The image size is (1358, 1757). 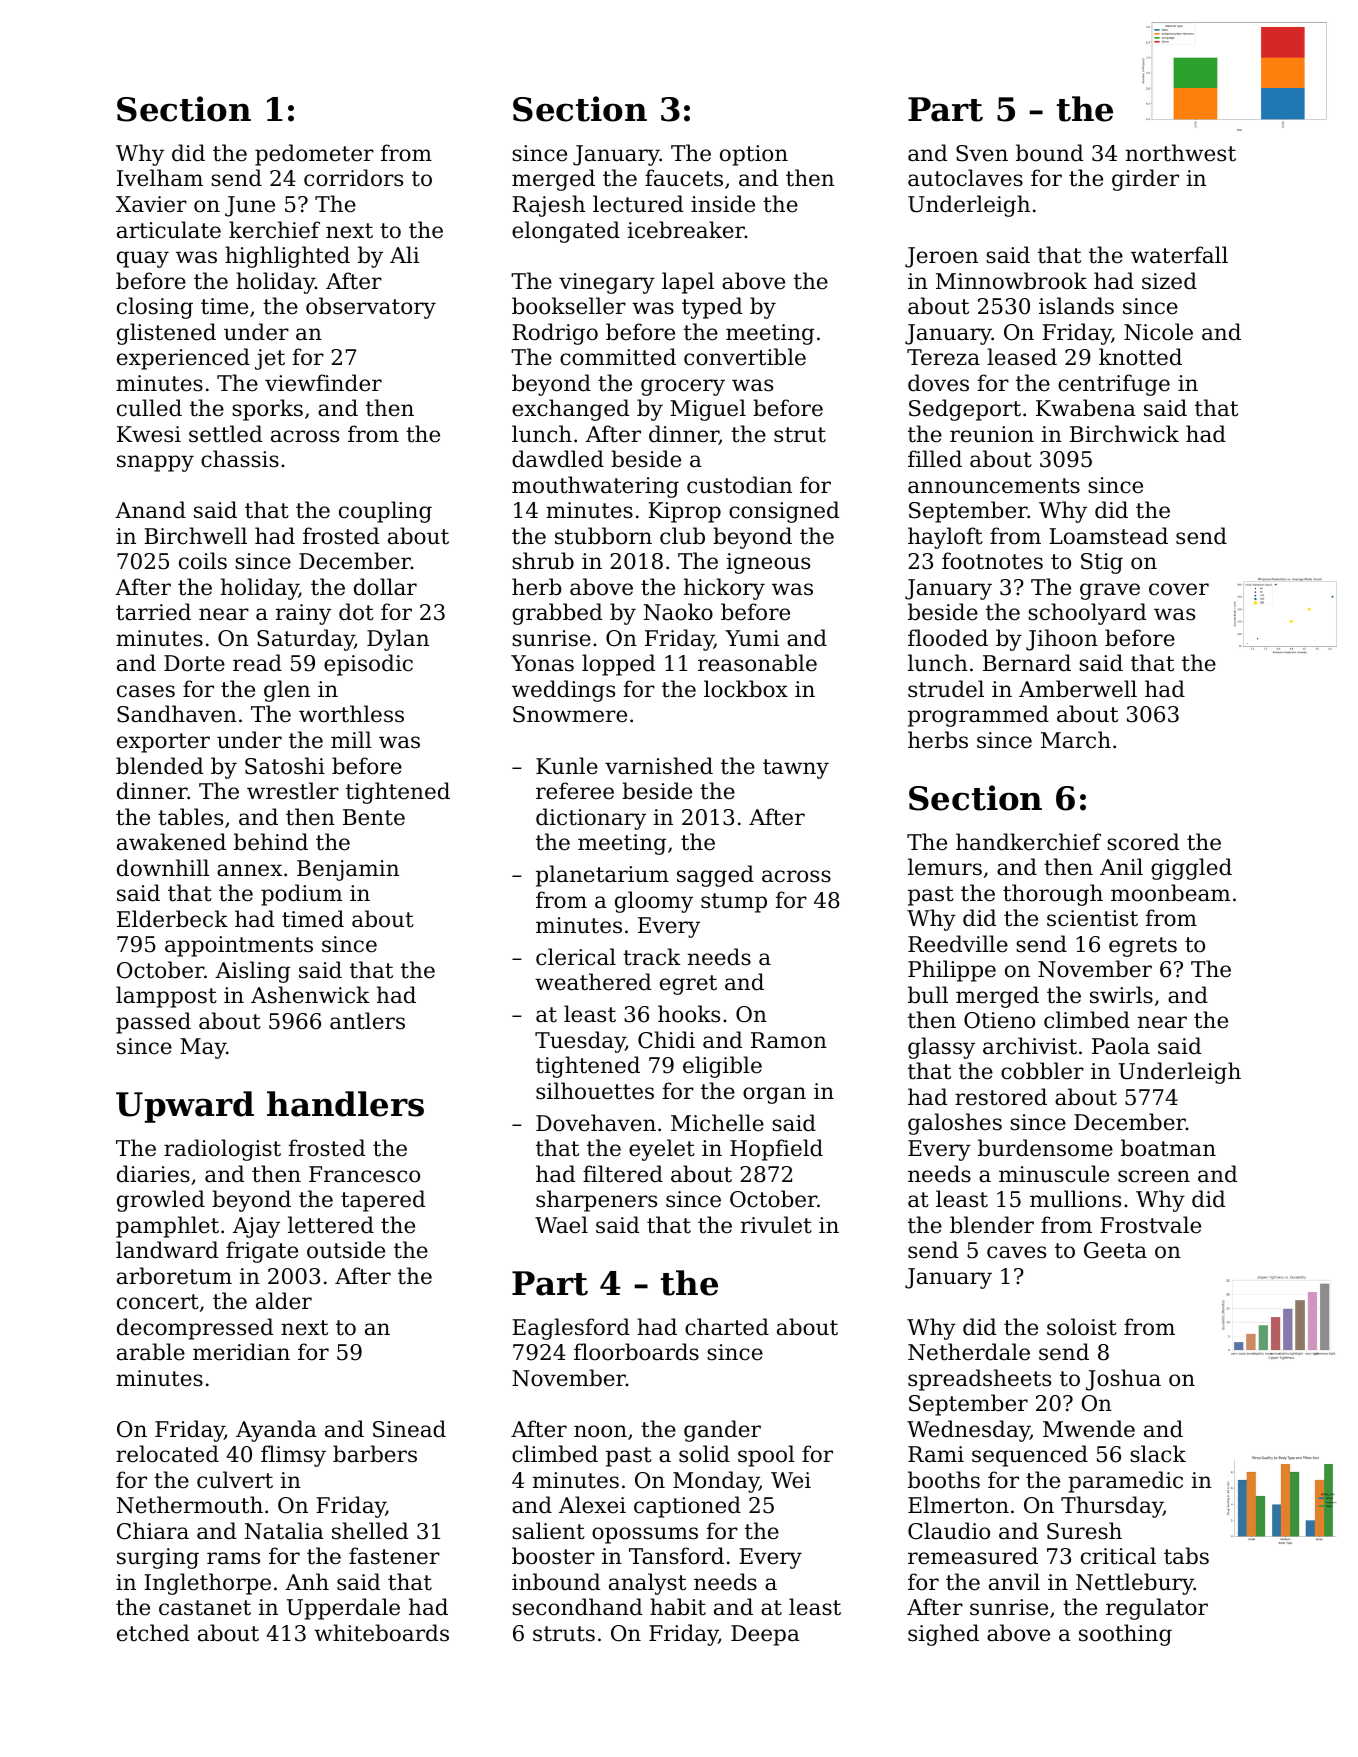 I want to click on sighed, so click(x=943, y=1635).
